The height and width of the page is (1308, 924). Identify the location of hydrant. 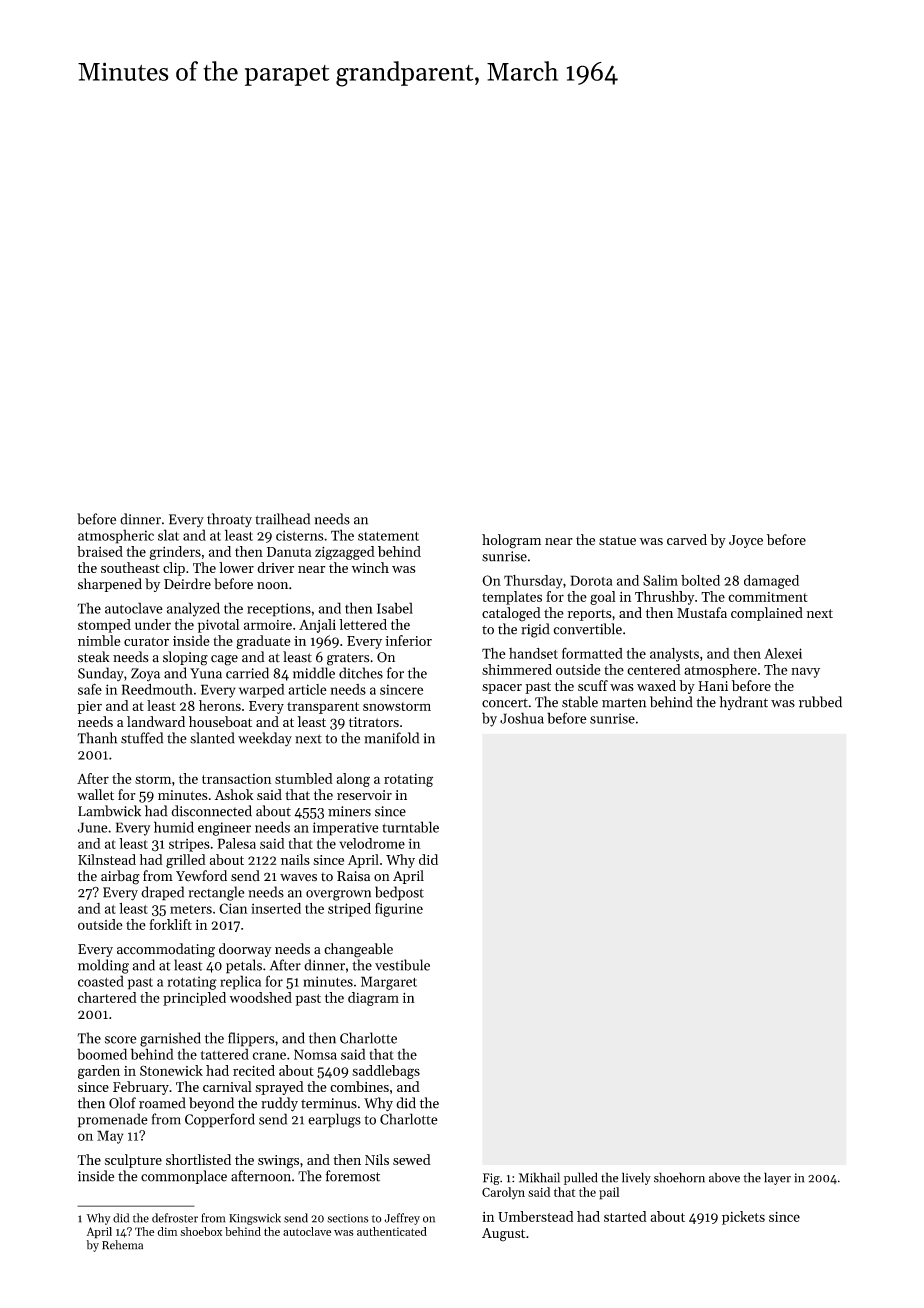
(743, 703).
